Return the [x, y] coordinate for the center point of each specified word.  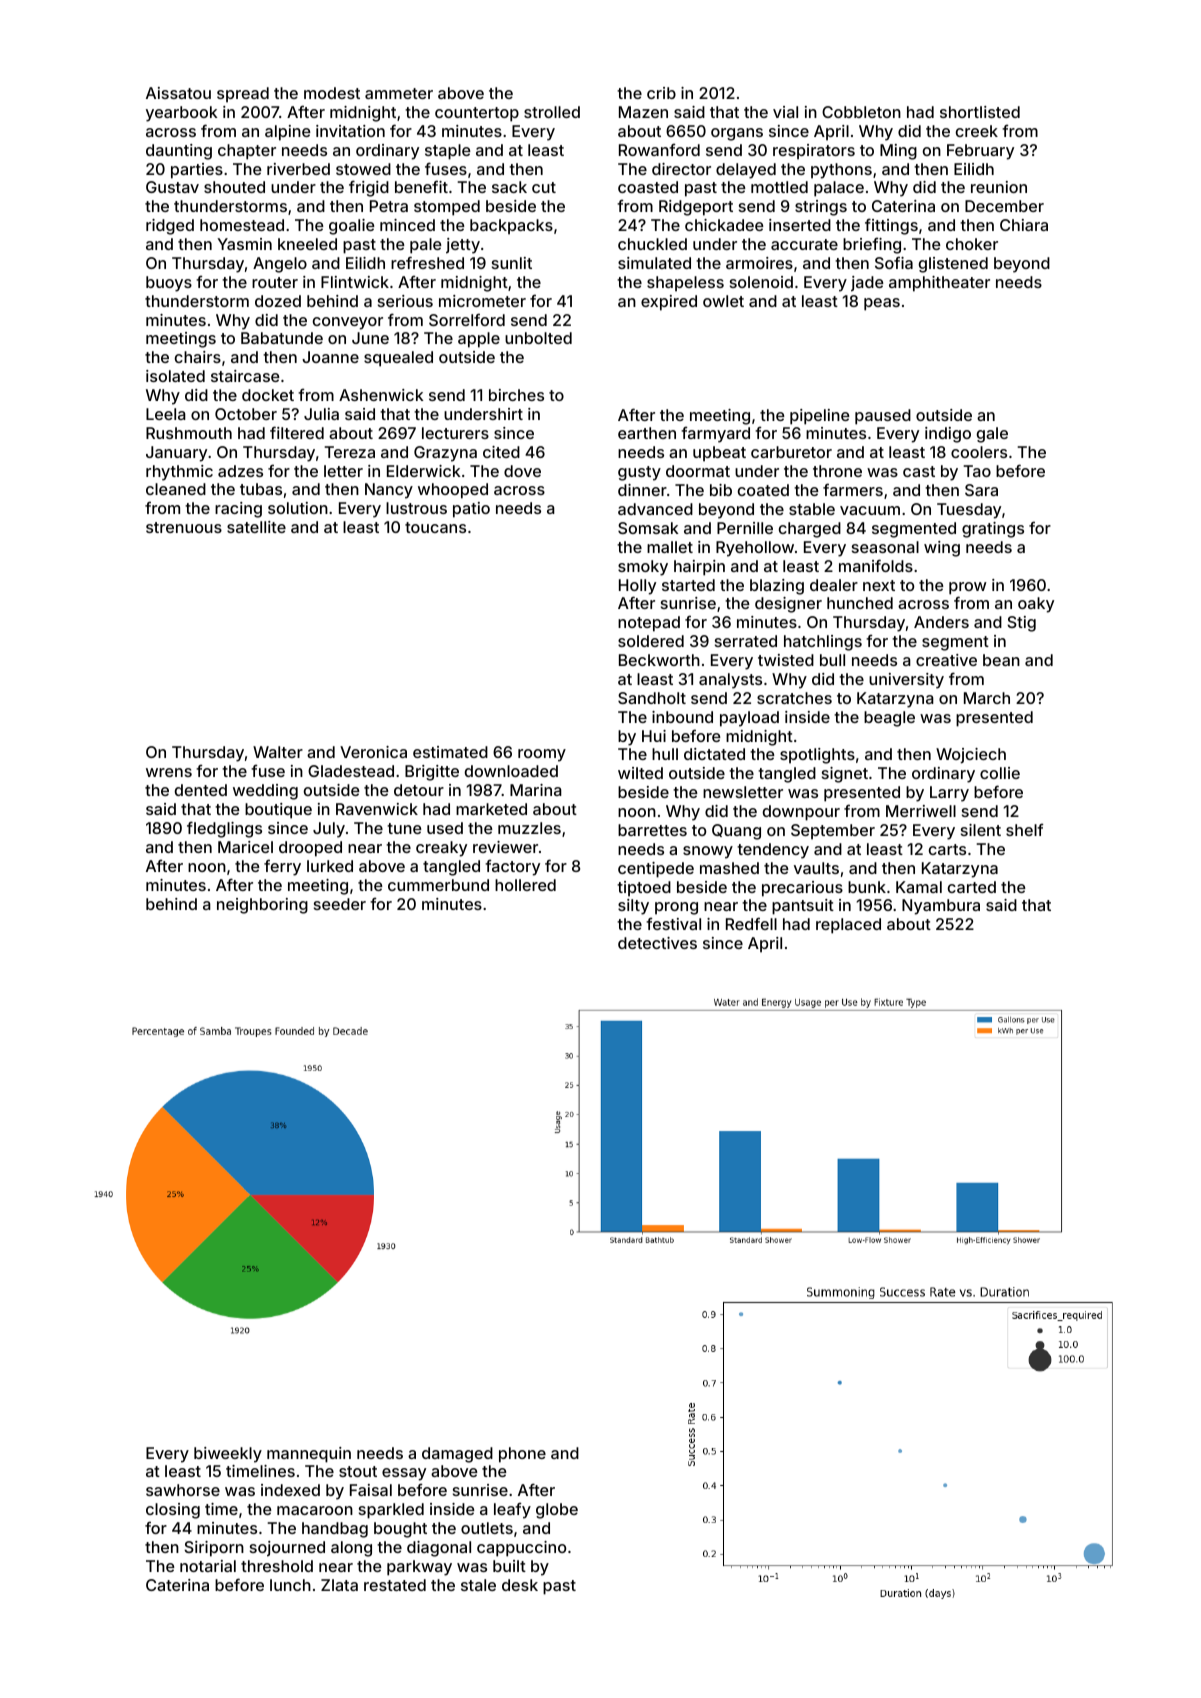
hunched [860, 603]
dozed [278, 301]
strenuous [184, 527]
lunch [290, 1585]
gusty [639, 473]
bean [1001, 660]
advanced [655, 509]
